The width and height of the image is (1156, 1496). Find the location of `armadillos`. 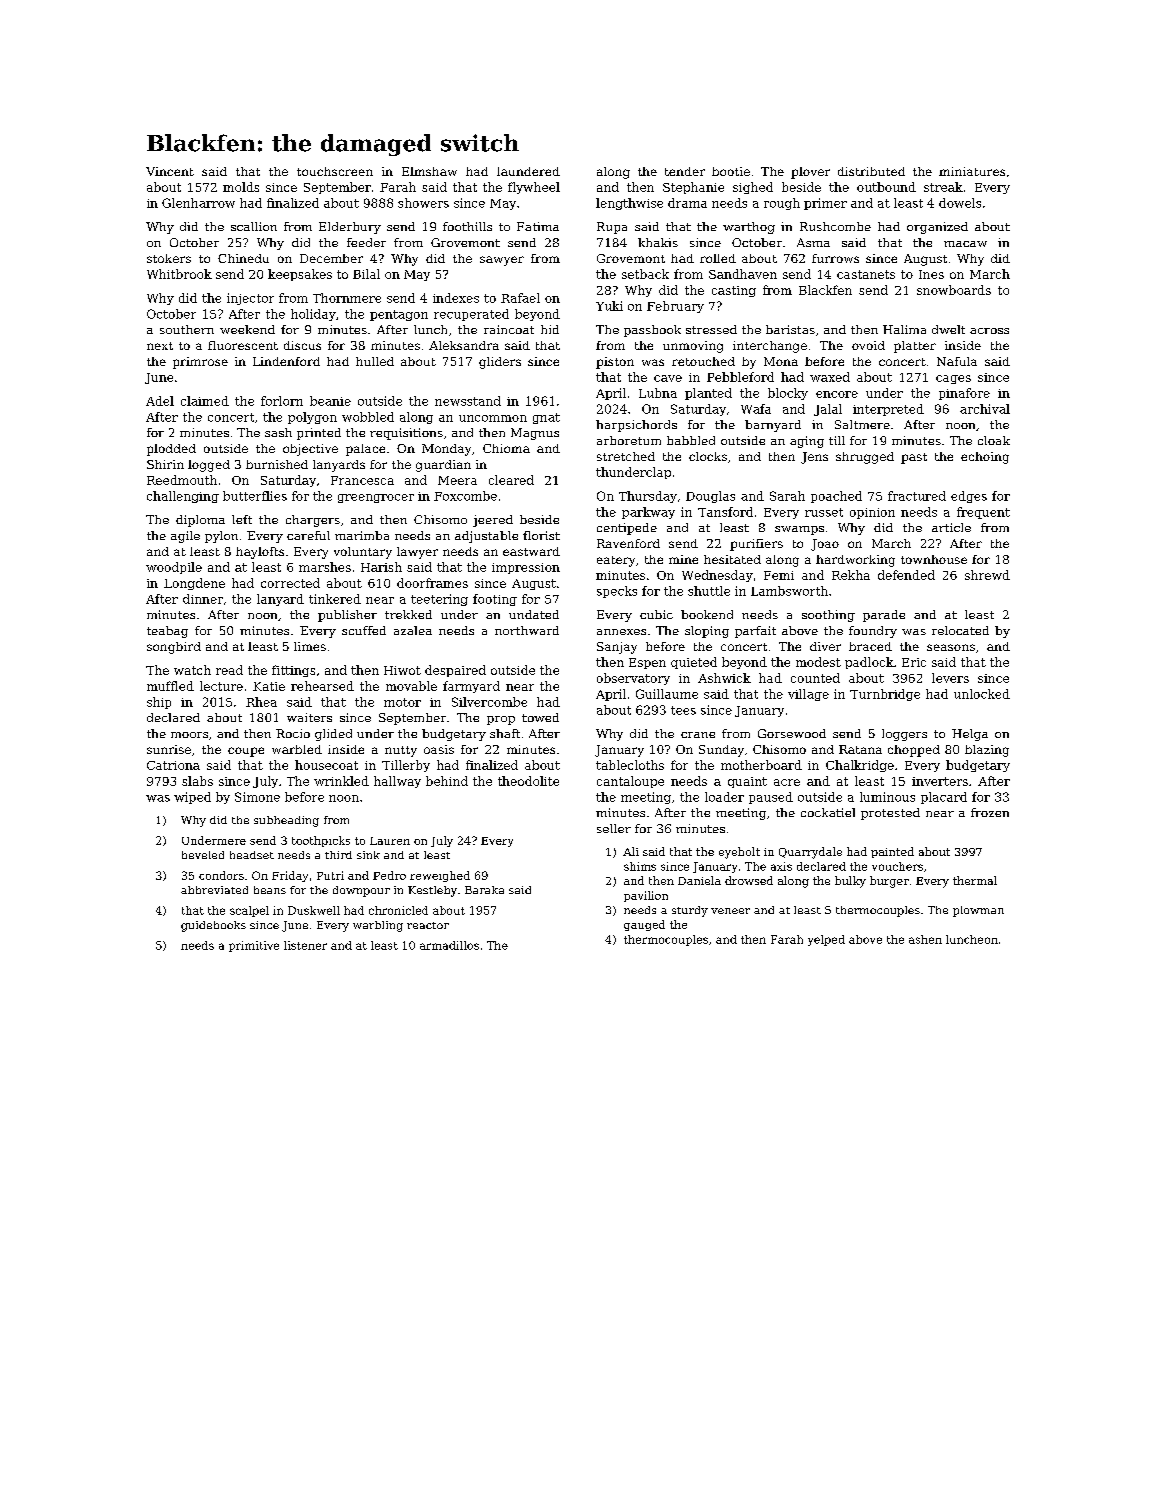

armadillos is located at coordinates (449, 945).
